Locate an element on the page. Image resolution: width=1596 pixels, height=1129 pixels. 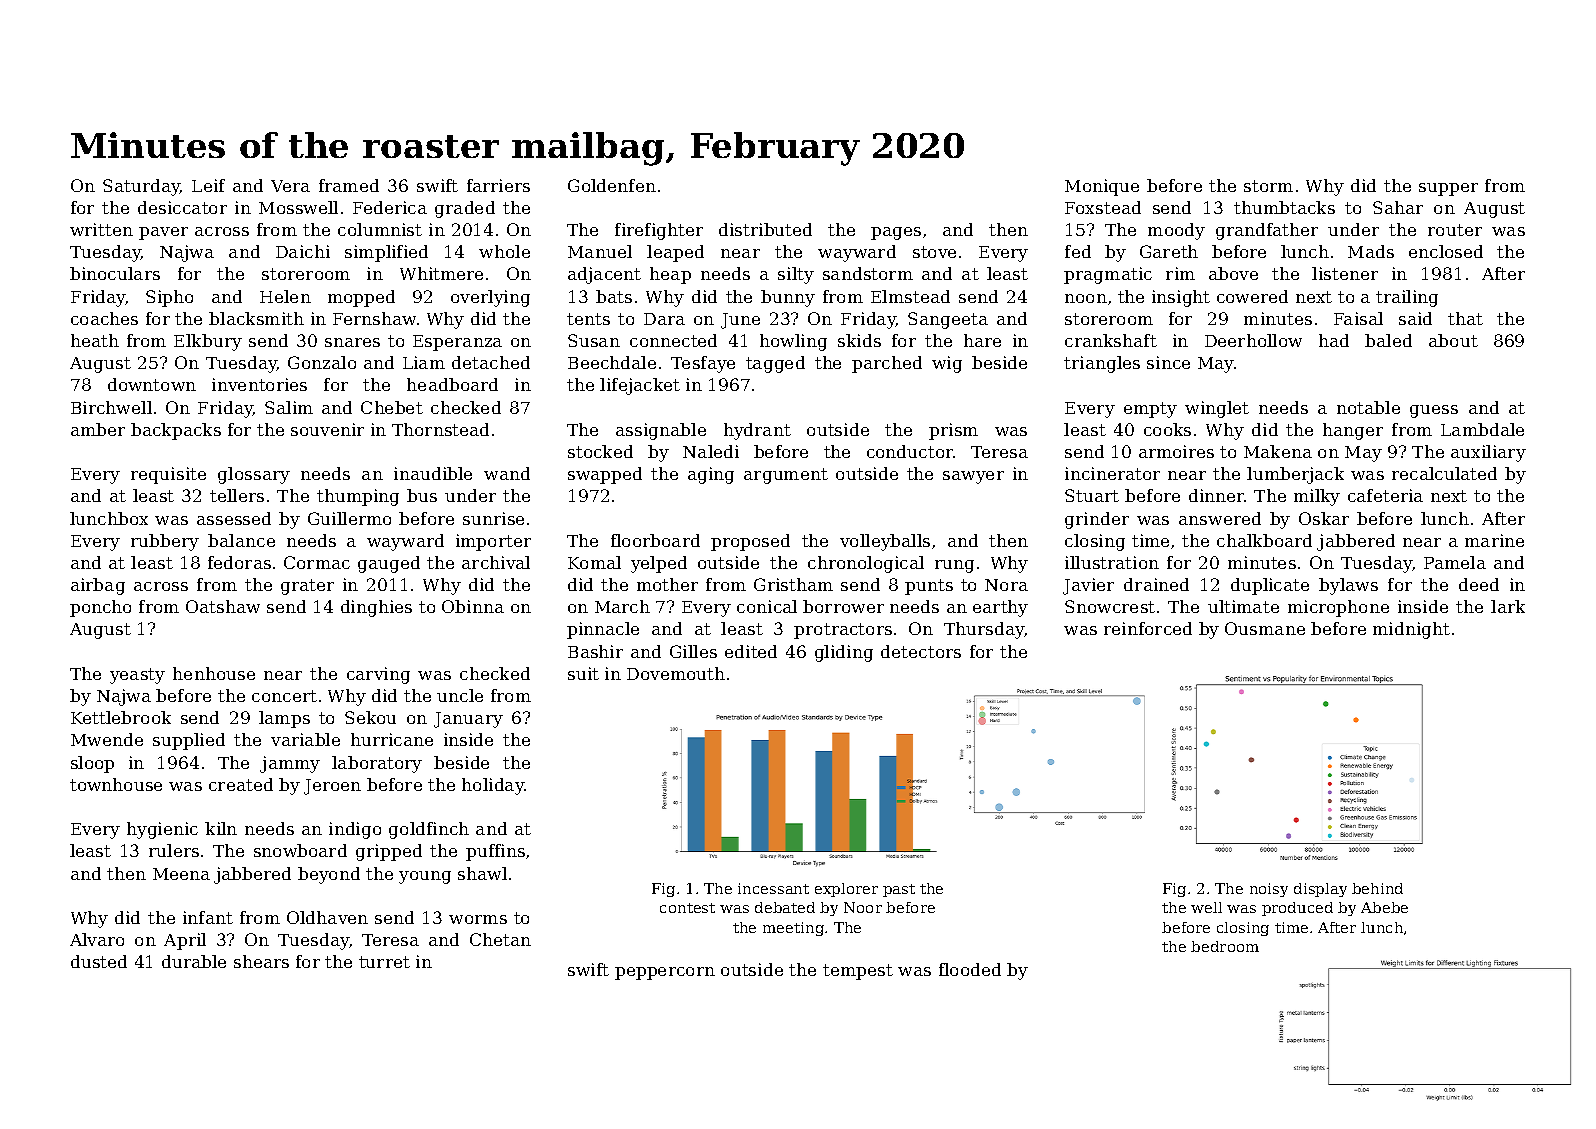
Oatshaw is located at coordinates (223, 606).
